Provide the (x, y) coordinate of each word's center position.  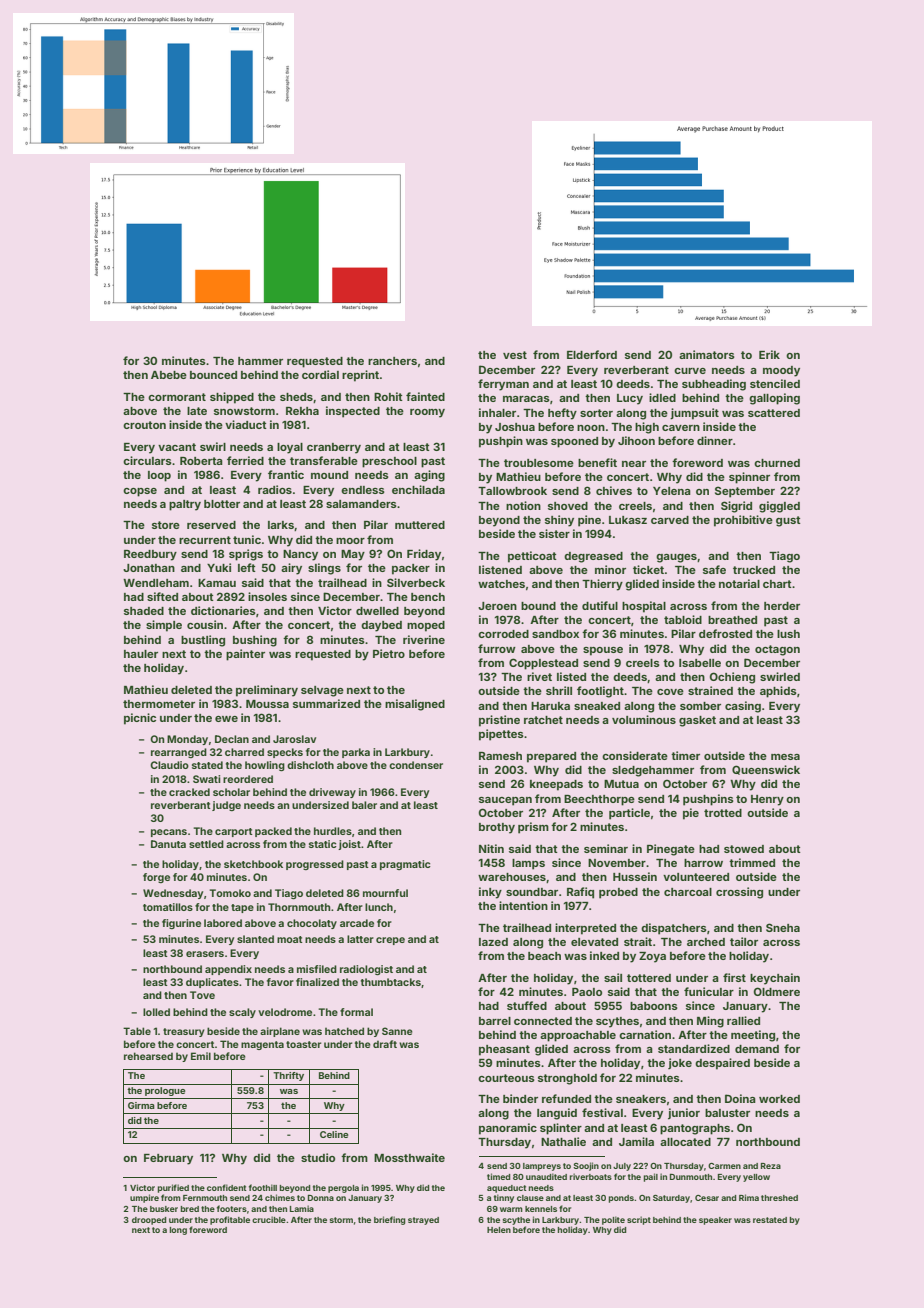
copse (140, 492)
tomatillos (168, 907)
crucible (269, 1219)
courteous (506, 1078)
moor (350, 541)
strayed (423, 1221)
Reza (771, 1166)
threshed (779, 1198)
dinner (715, 440)
